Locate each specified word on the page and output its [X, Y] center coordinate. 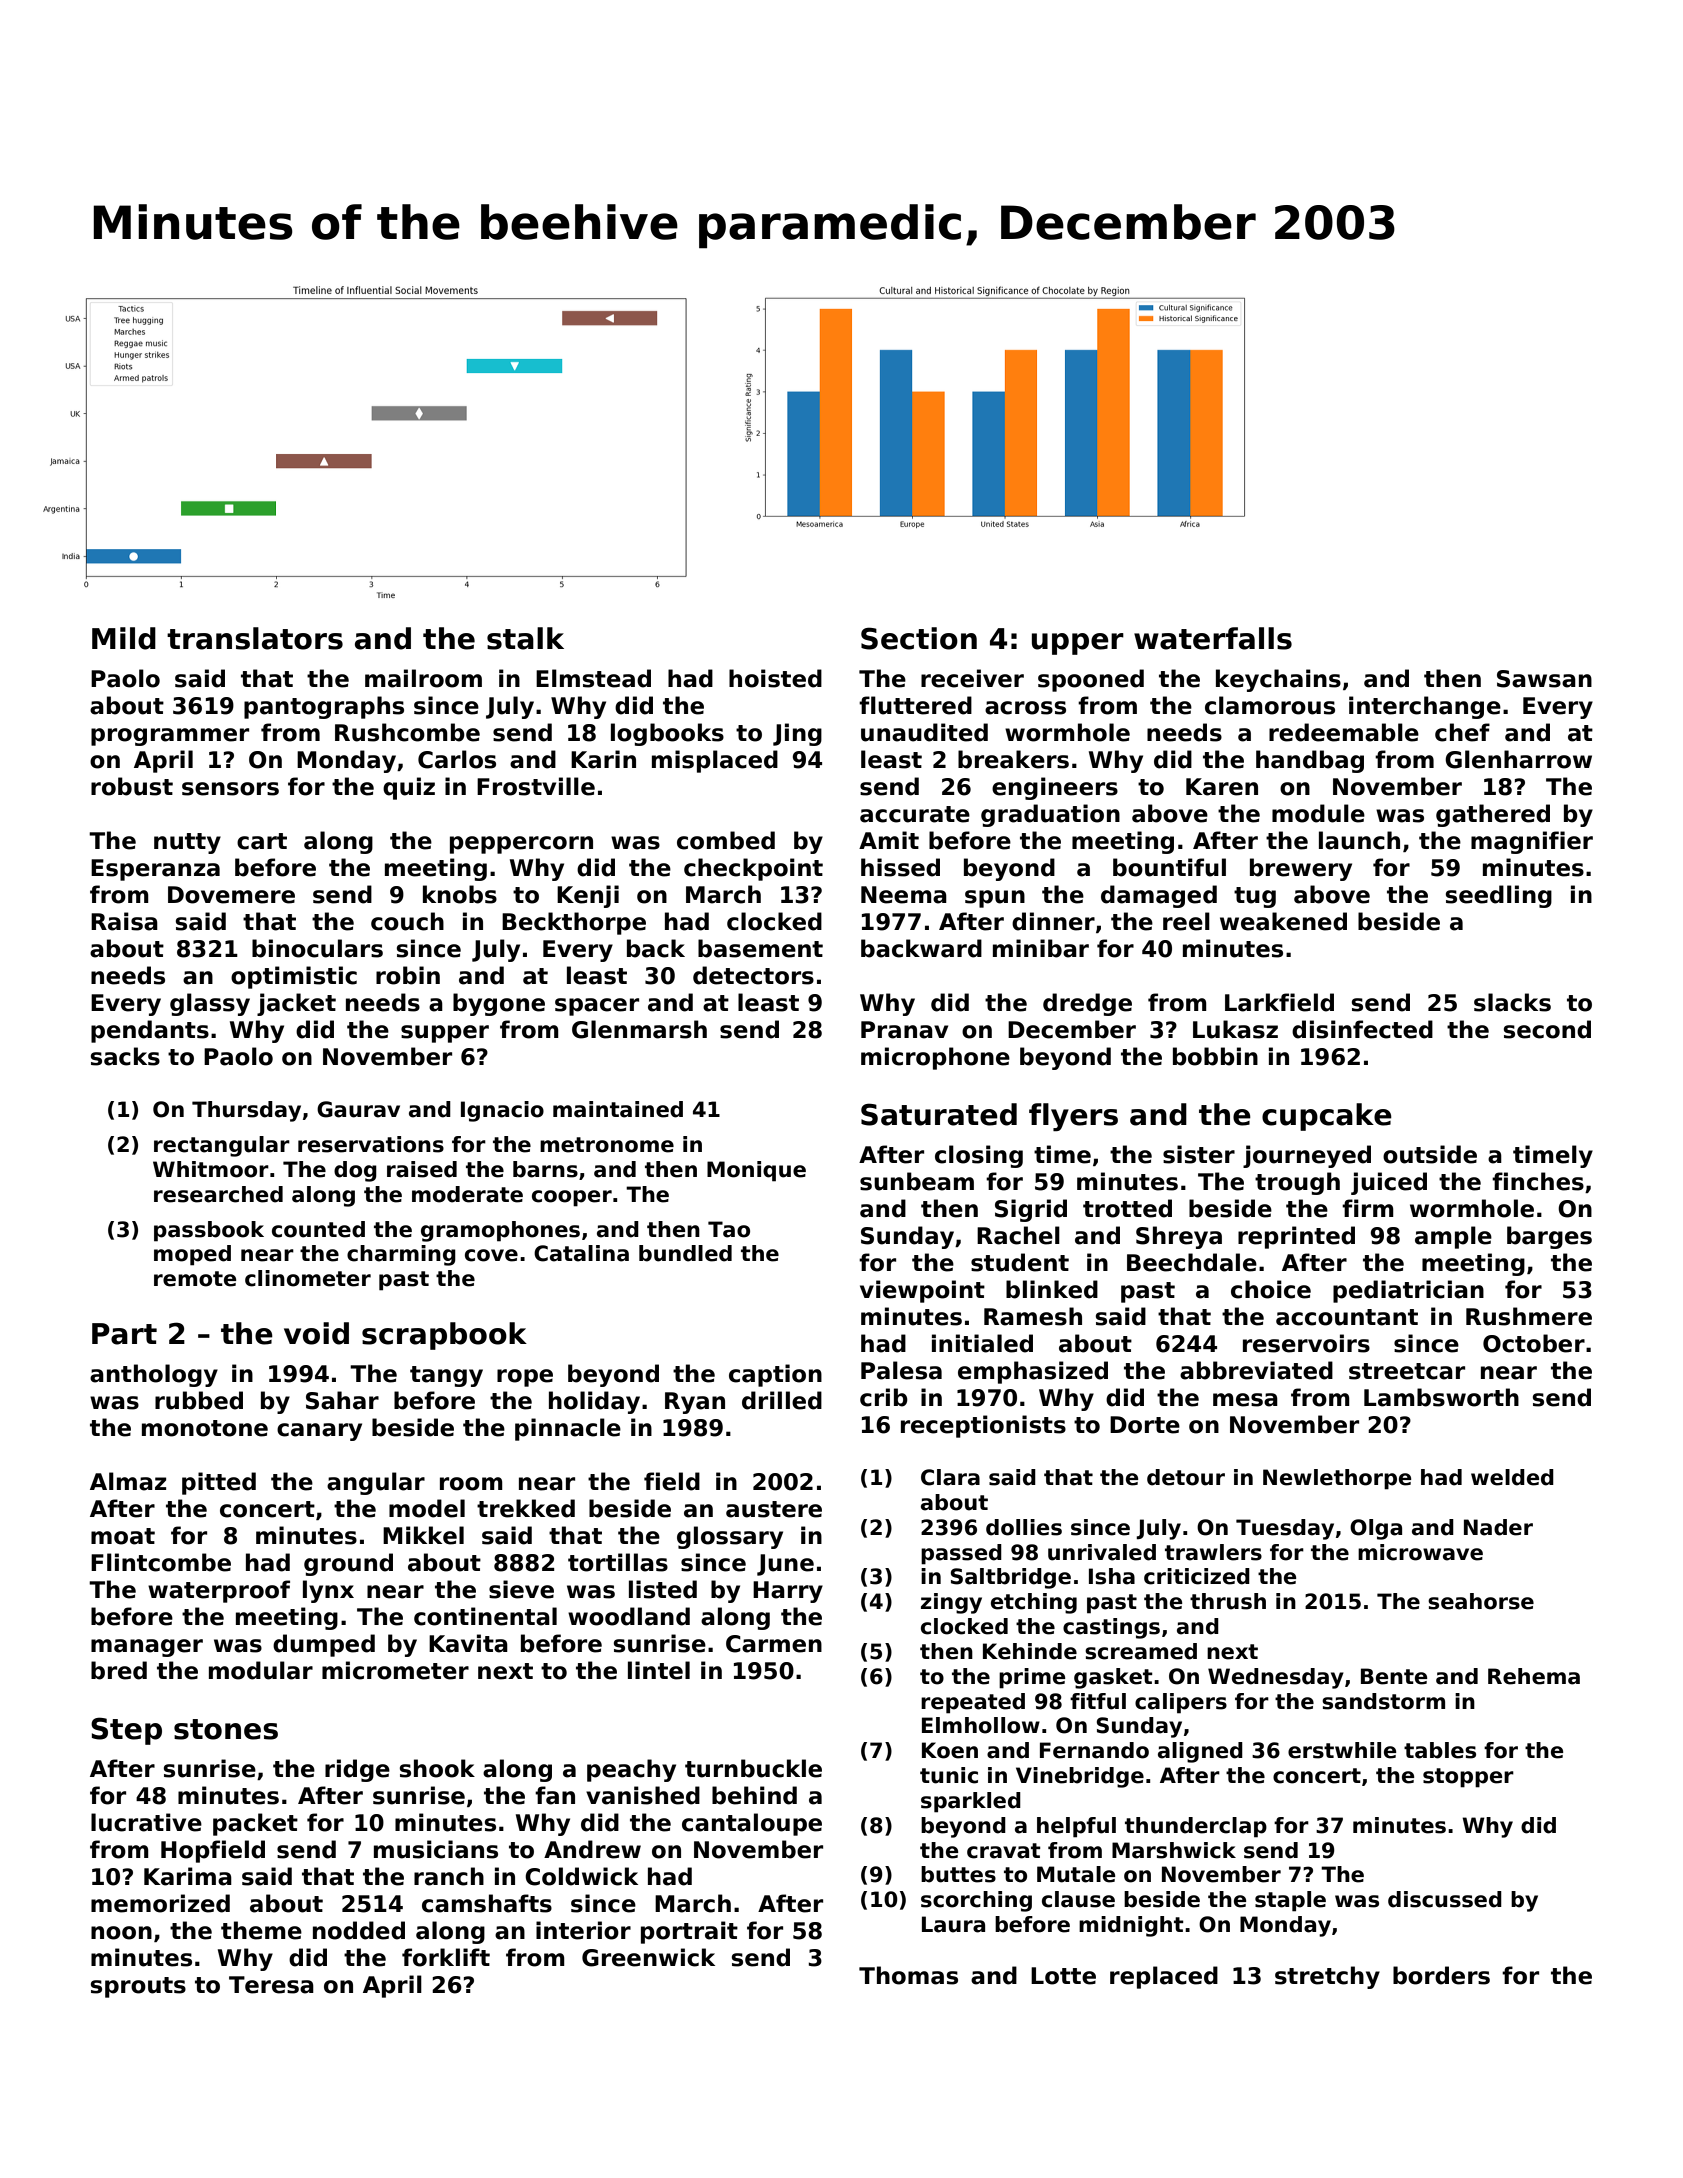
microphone [935, 1058]
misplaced [715, 761]
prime [1032, 1678]
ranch [449, 1876]
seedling [1499, 896]
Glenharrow [1518, 759]
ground [348, 1564]
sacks [125, 1056]
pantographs [324, 707]
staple [1290, 1901]
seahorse [1481, 1601]
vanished [643, 1795]
